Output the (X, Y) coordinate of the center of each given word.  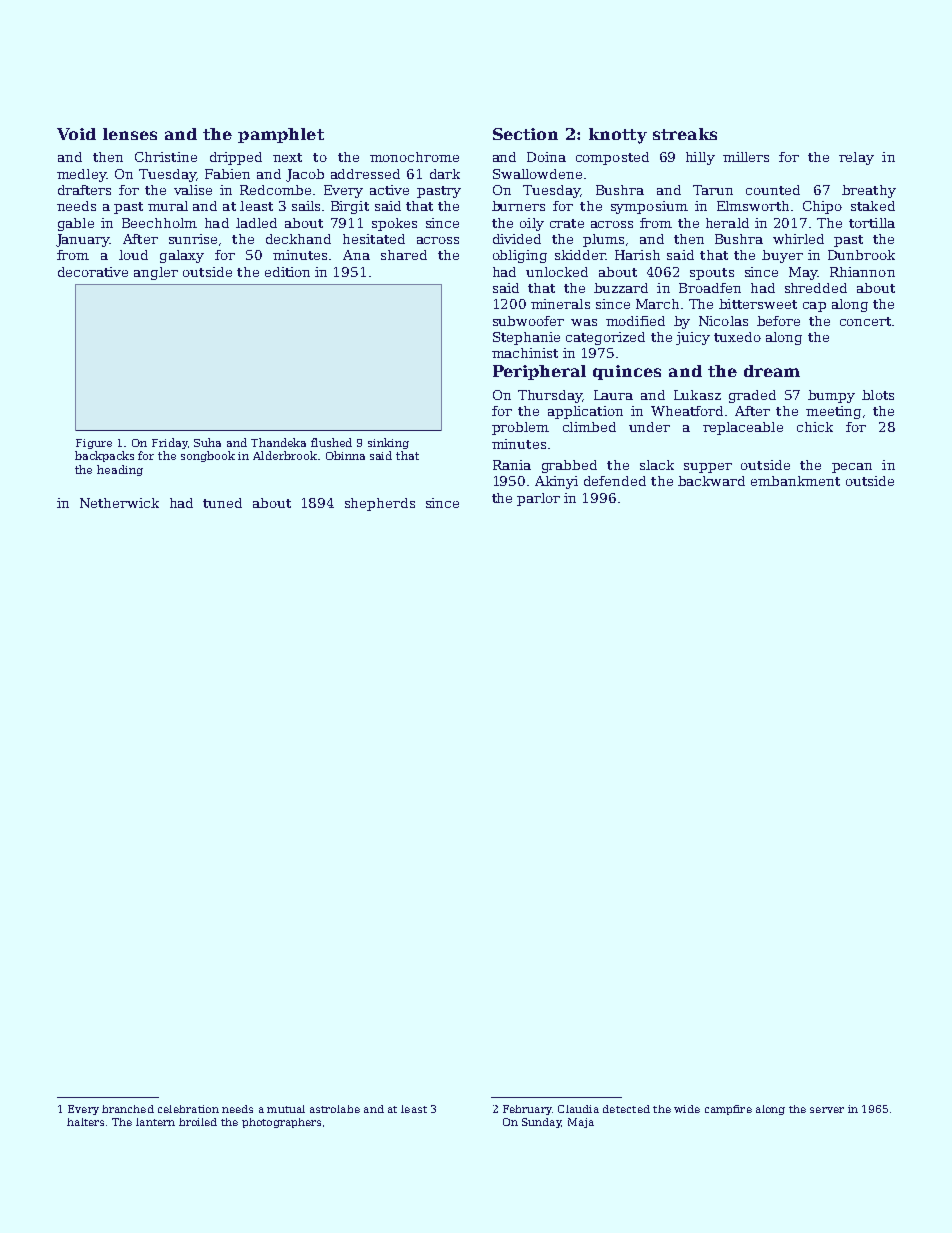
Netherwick (119, 503)
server (827, 1110)
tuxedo (737, 337)
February (527, 1110)
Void (76, 134)
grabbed (569, 466)
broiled (198, 1122)
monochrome (414, 157)
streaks (685, 134)
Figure (94, 444)
